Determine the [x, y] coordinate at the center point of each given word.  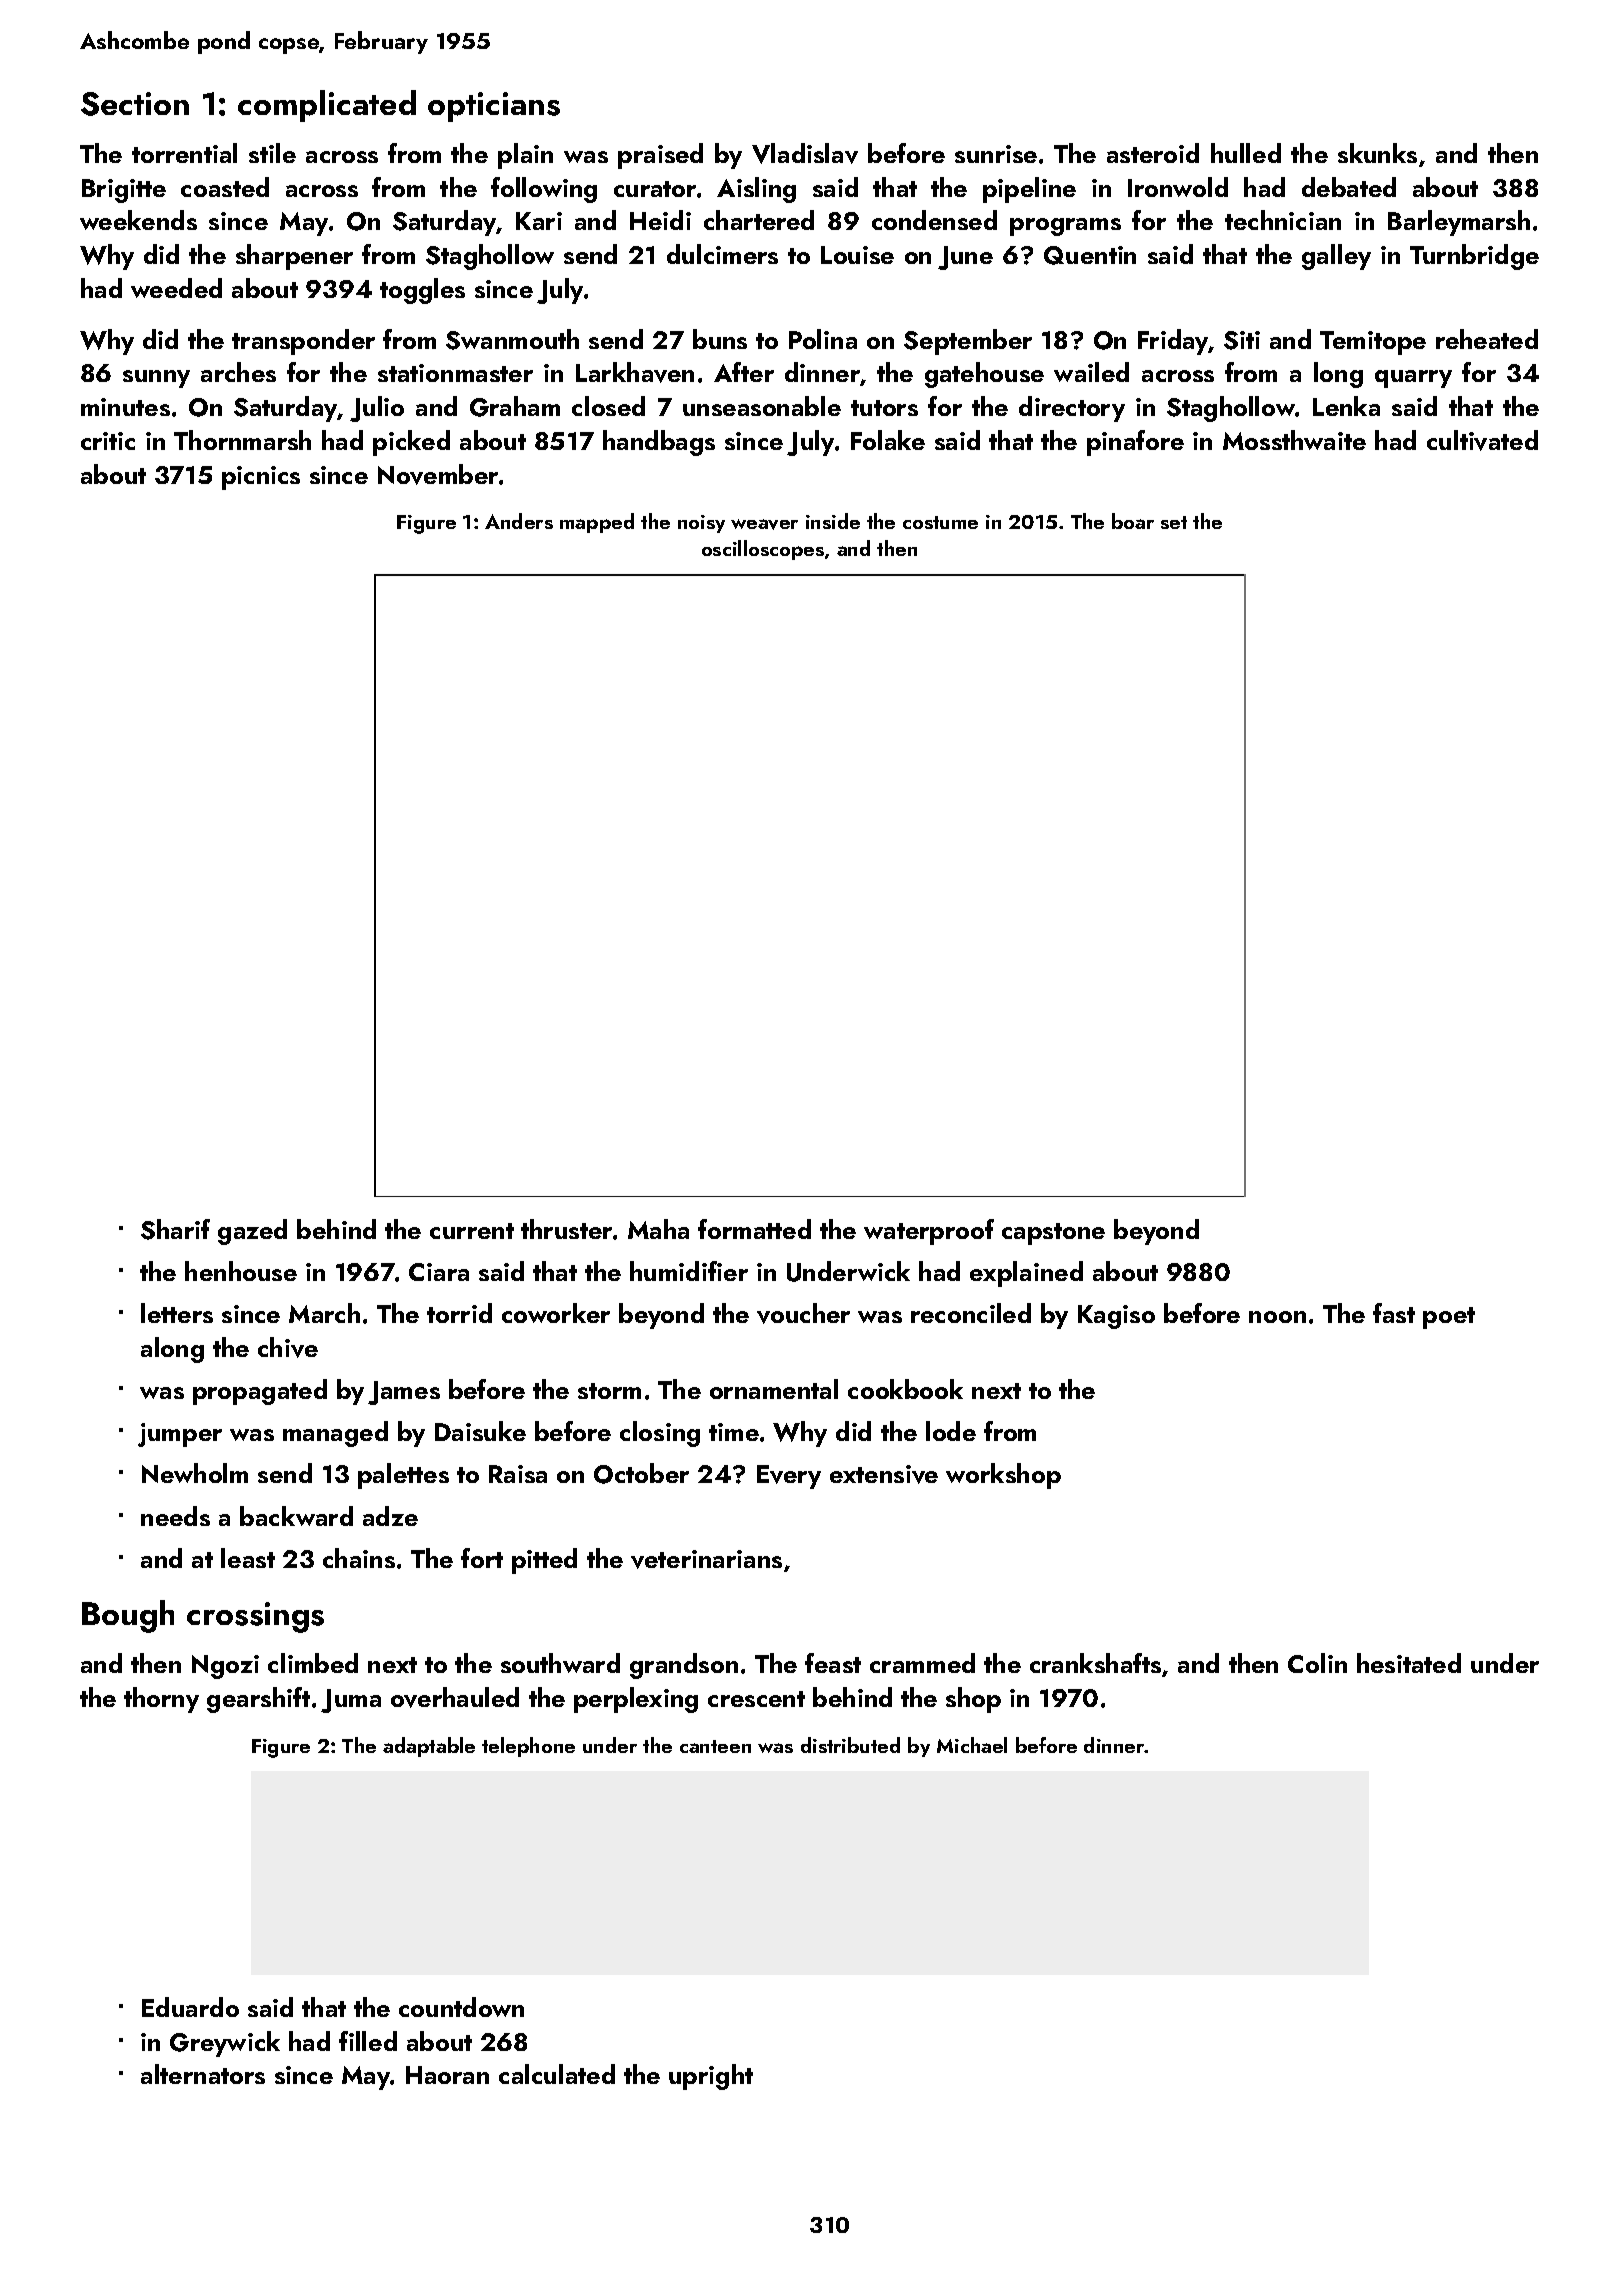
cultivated [1482, 440]
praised [660, 156]
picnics [261, 478]
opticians [494, 107]
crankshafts [1095, 1663]
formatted [754, 1229]
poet [1449, 1318]
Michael [972, 1745]
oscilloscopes [763, 550]
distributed [850, 1745]
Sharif [175, 1229]
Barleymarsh [1459, 223]
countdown [461, 2007]
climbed [313, 1663]
